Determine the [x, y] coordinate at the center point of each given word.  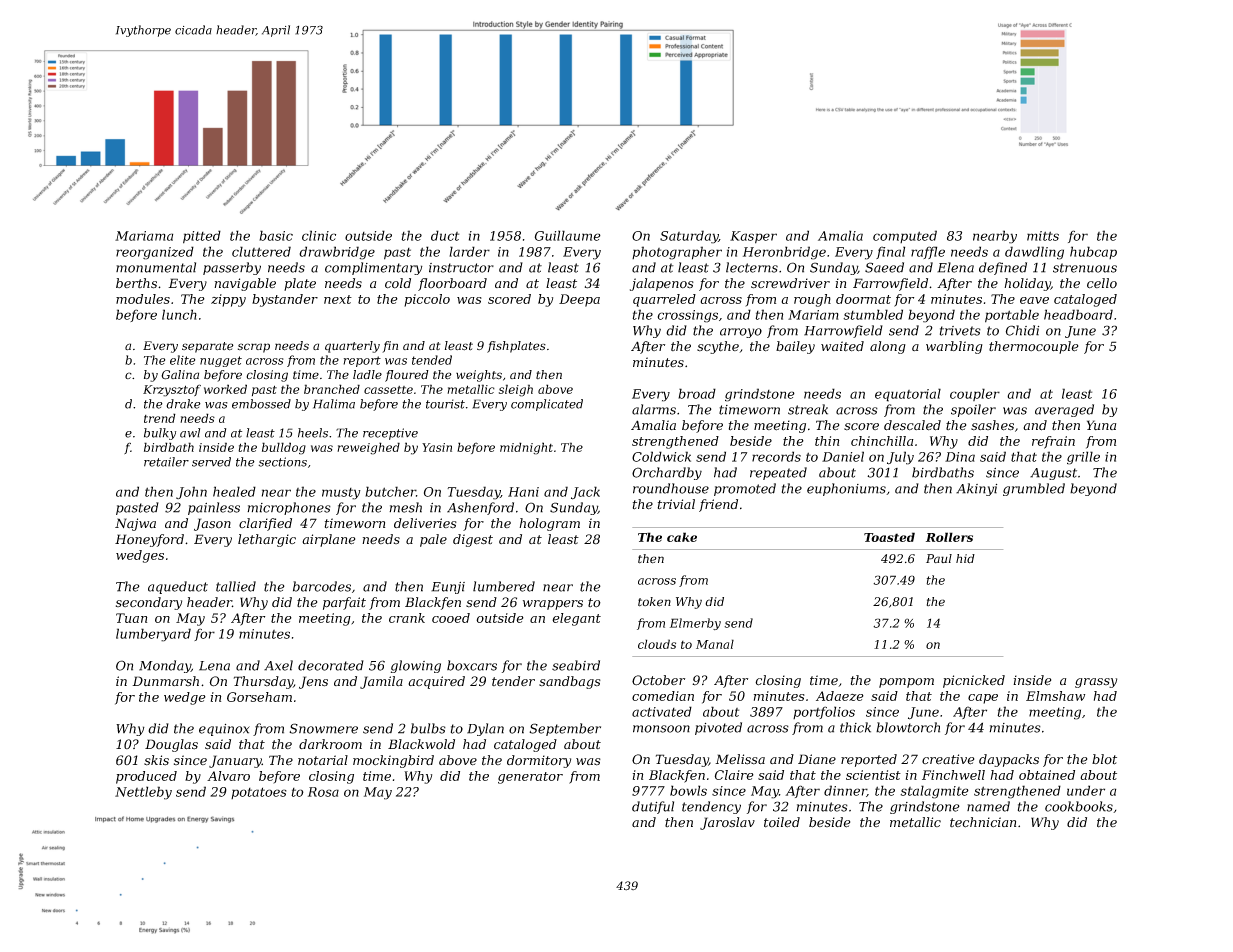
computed [905, 236]
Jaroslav [727, 823]
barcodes [322, 586]
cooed [451, 618]
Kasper [753, 237]
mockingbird [393, 761]
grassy [1096, 683]
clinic [319, 235]
